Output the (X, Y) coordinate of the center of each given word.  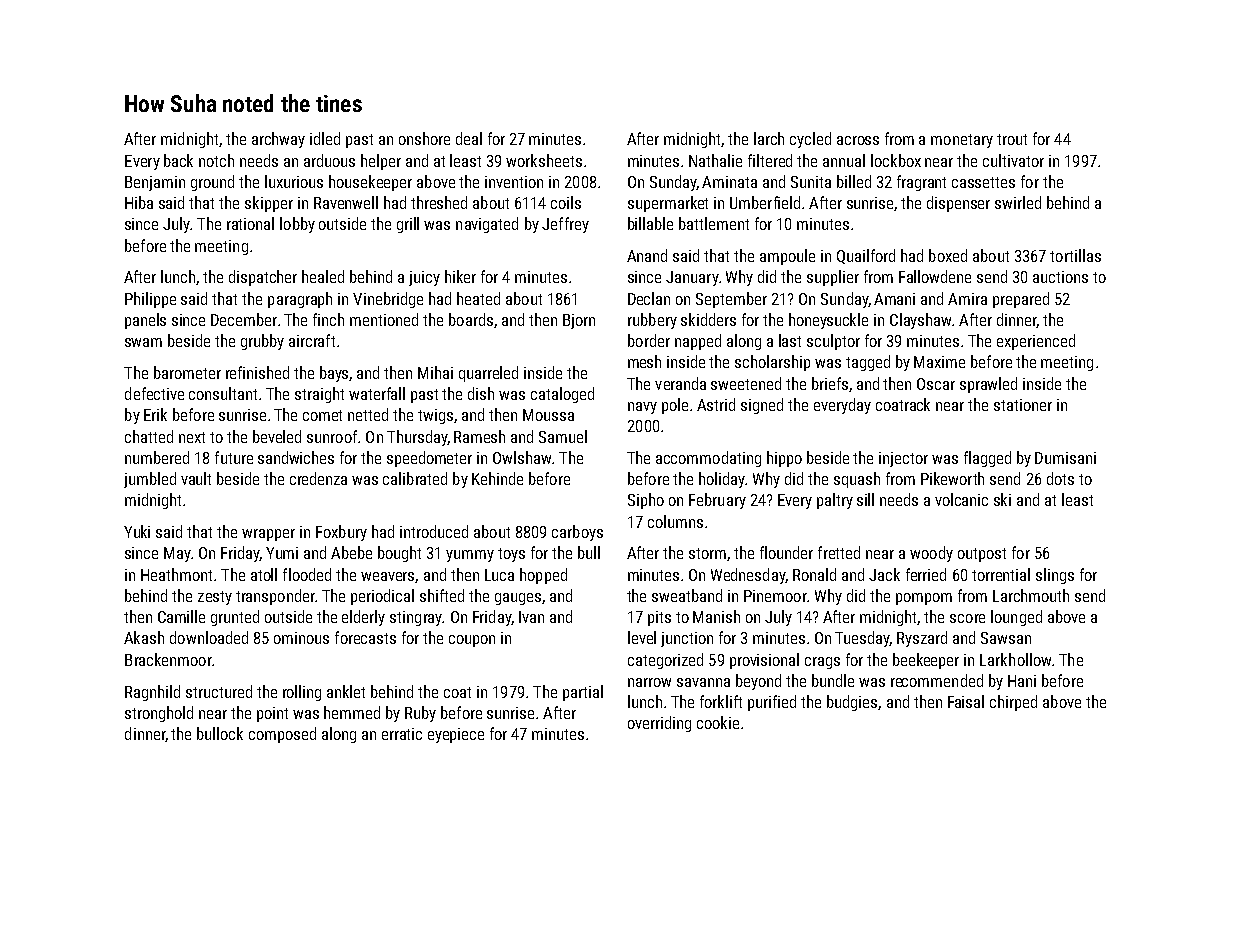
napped (698, 342)
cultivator (1013, 160)
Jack (884, 574)
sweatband (687, 595)
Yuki (137, 531)
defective (154, 393)
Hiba (139, 202)
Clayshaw (920, 321)
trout (1012, 139)
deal (469, 138)
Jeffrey (565, 225)
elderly (363, 618)
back (178, 160)
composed (282, 735)
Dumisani (1065, 458)
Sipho (646, 501)
